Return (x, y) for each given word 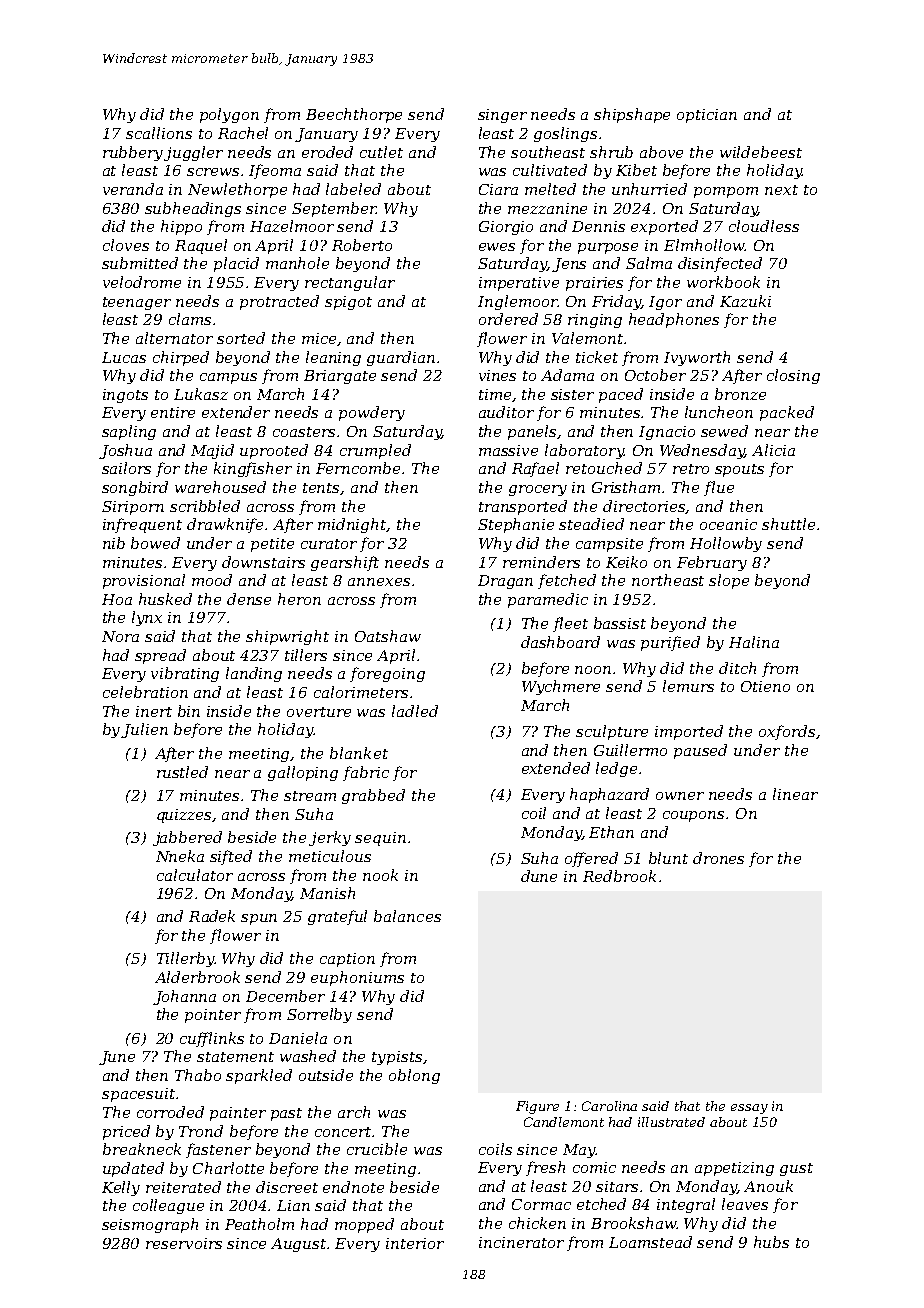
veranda (133, 189)
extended (556, 768)
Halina (754, 642)
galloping (303, 773)
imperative (519, 284)
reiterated (183, 1187)
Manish (327, 893)
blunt (668, 858)
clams (190, 319)
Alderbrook (197, 977)
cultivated (550, 170)
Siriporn (133, 508)
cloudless (764, 226)
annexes (379, 582)
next (781, 190)
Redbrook (619, 876)
